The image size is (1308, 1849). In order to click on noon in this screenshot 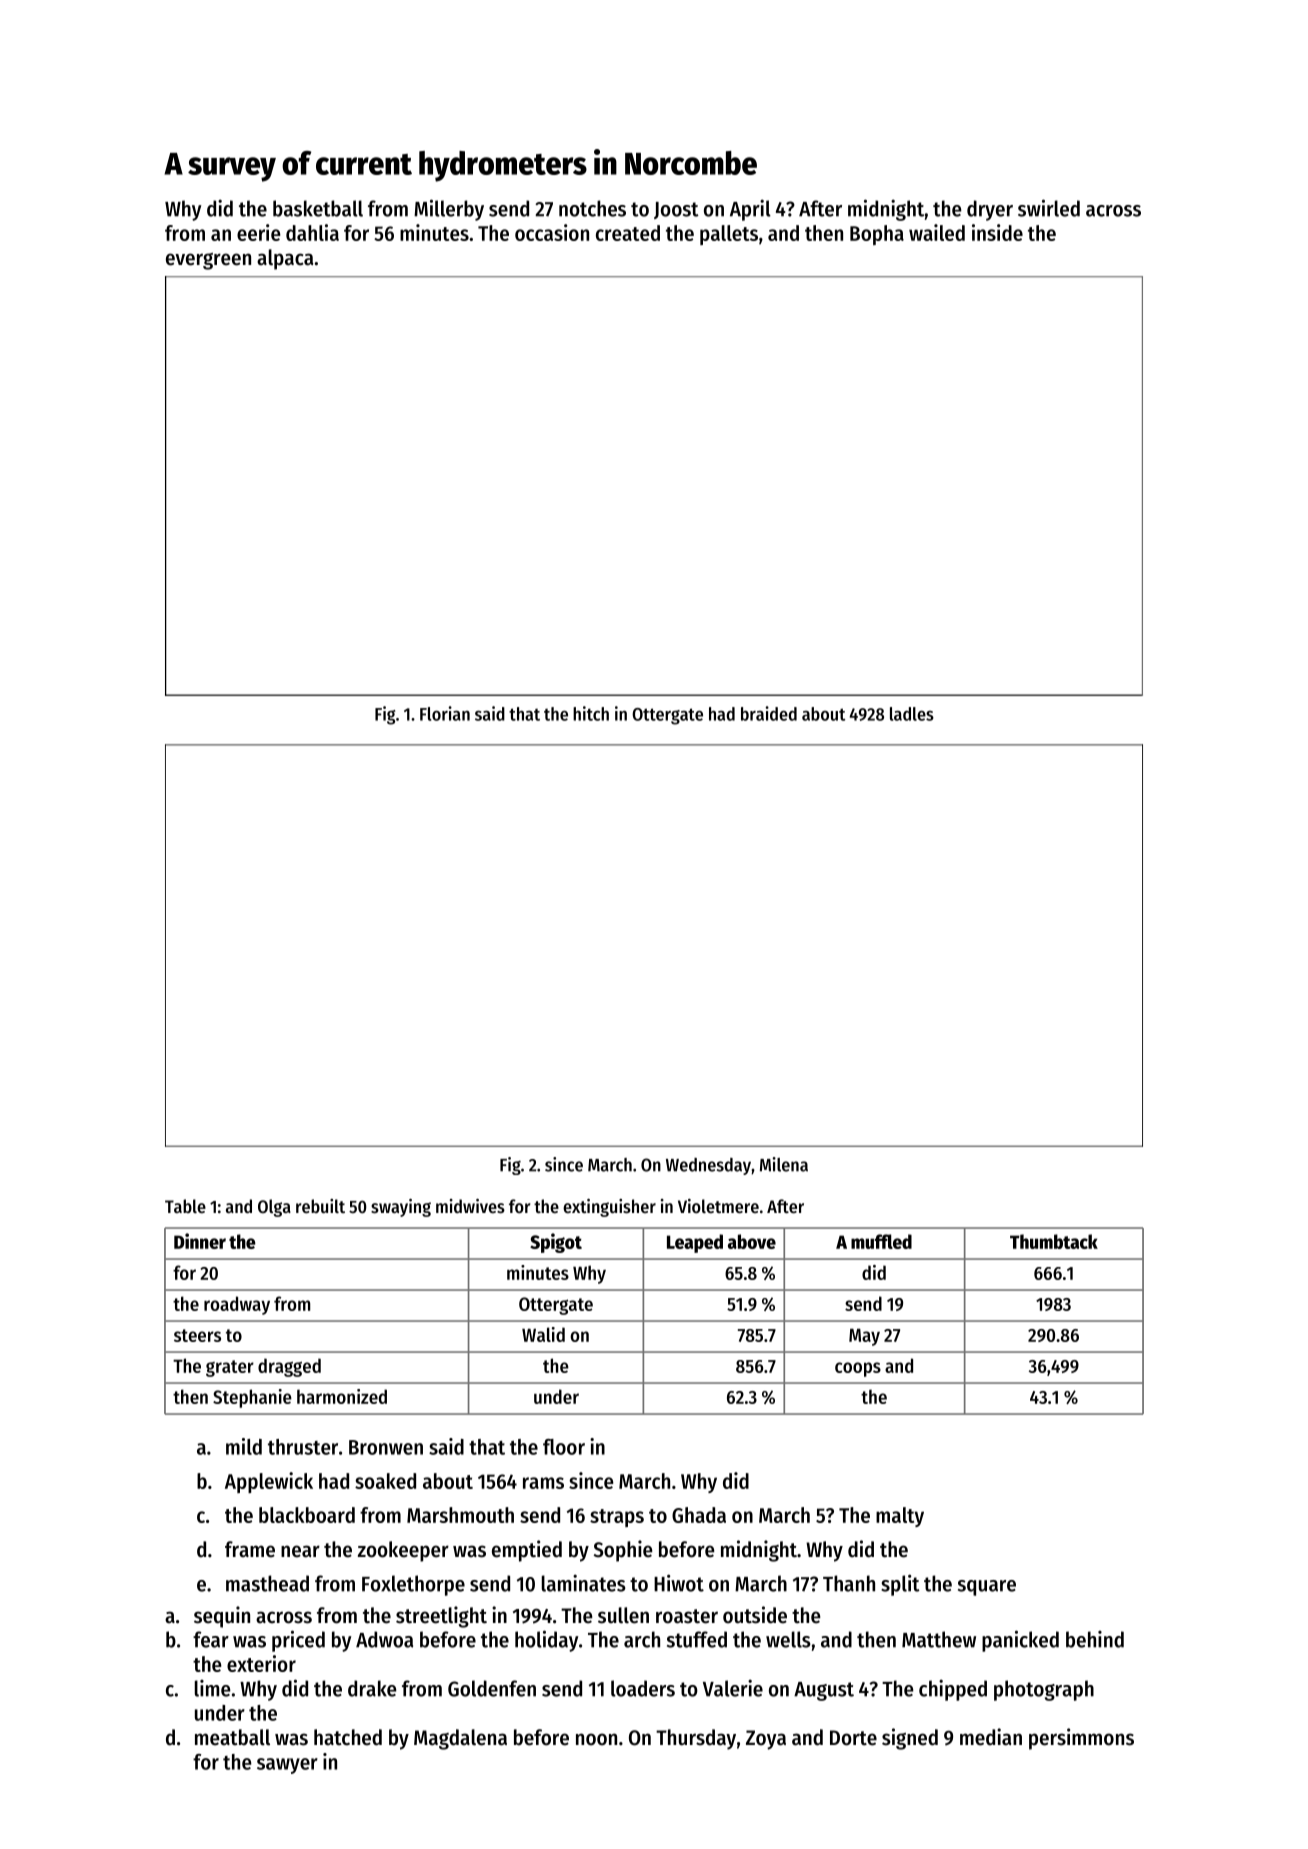, I will do `click(596, 1739)`.
